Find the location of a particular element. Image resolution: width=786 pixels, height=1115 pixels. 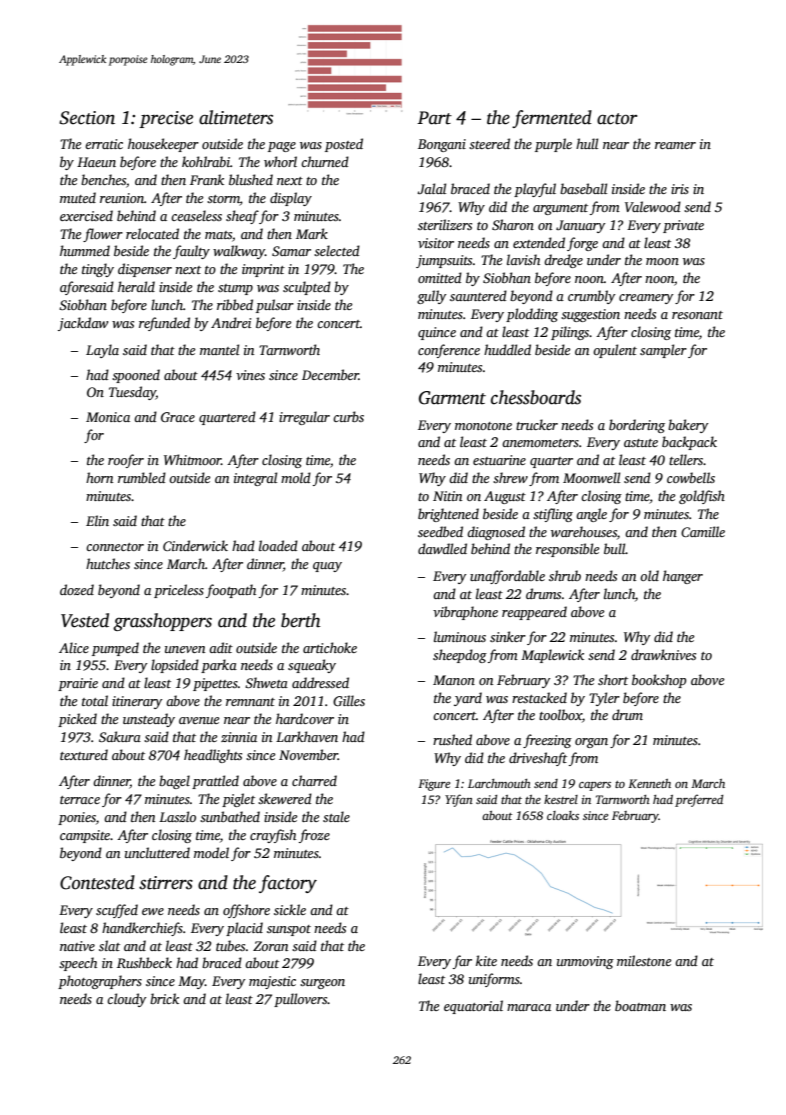

hanger is located at coordinates (683, 577).
